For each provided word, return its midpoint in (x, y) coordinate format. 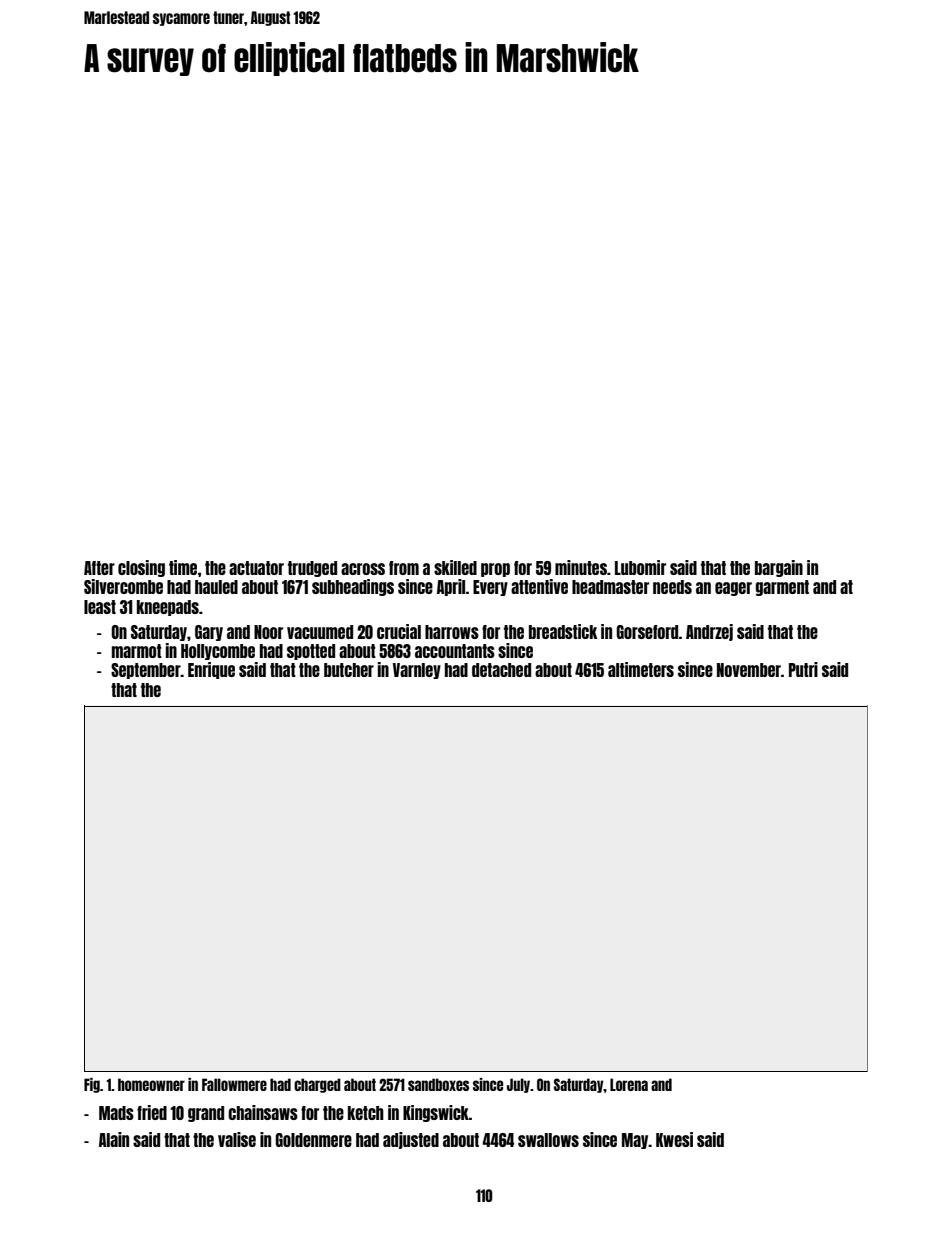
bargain (779, 568)
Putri (803, 669)
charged (317, 1085)
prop (495, 570)
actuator (256, 568)
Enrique (211, 670)
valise (237, 1139)
